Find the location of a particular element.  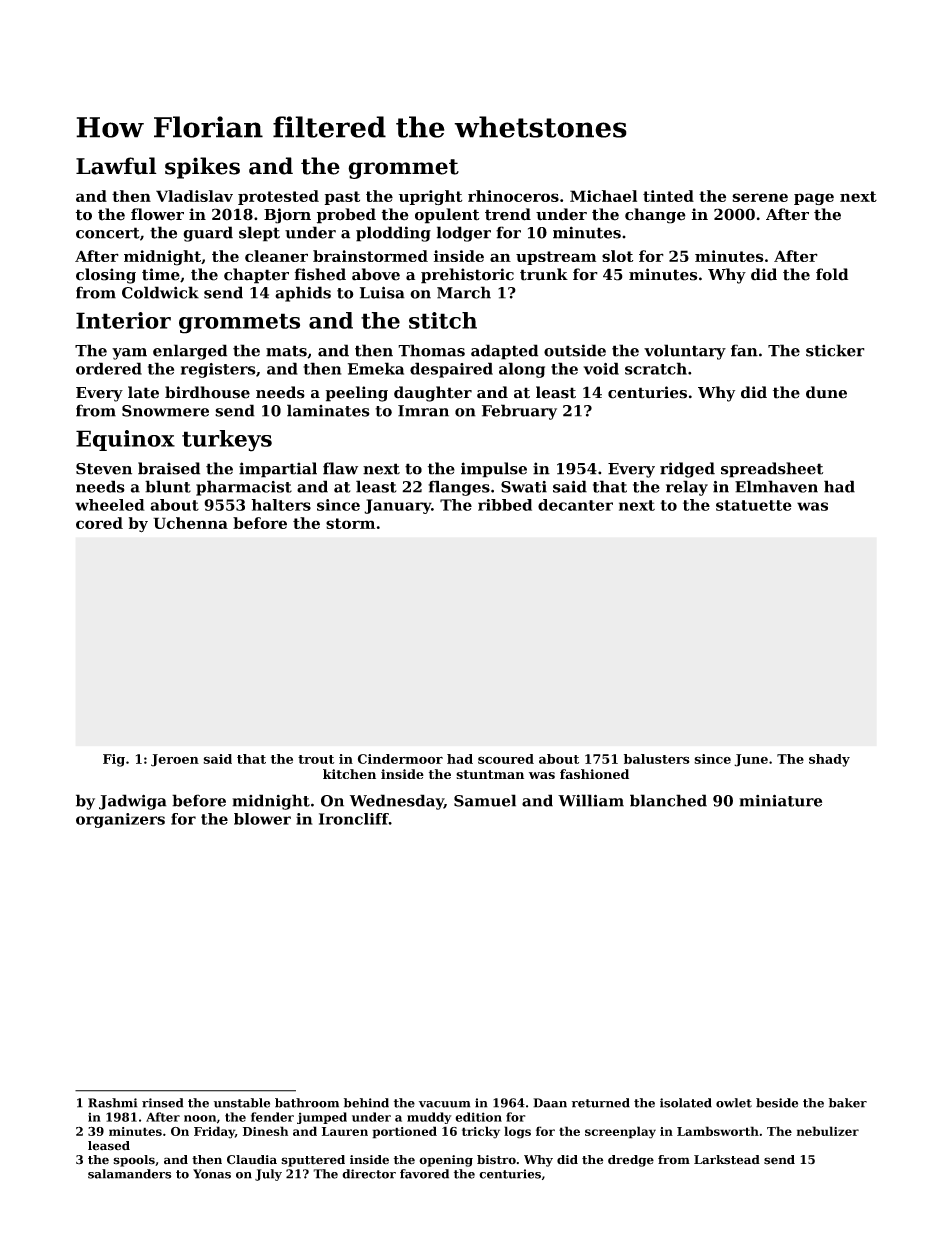

Lawful is located at coordinates (116, 166).
